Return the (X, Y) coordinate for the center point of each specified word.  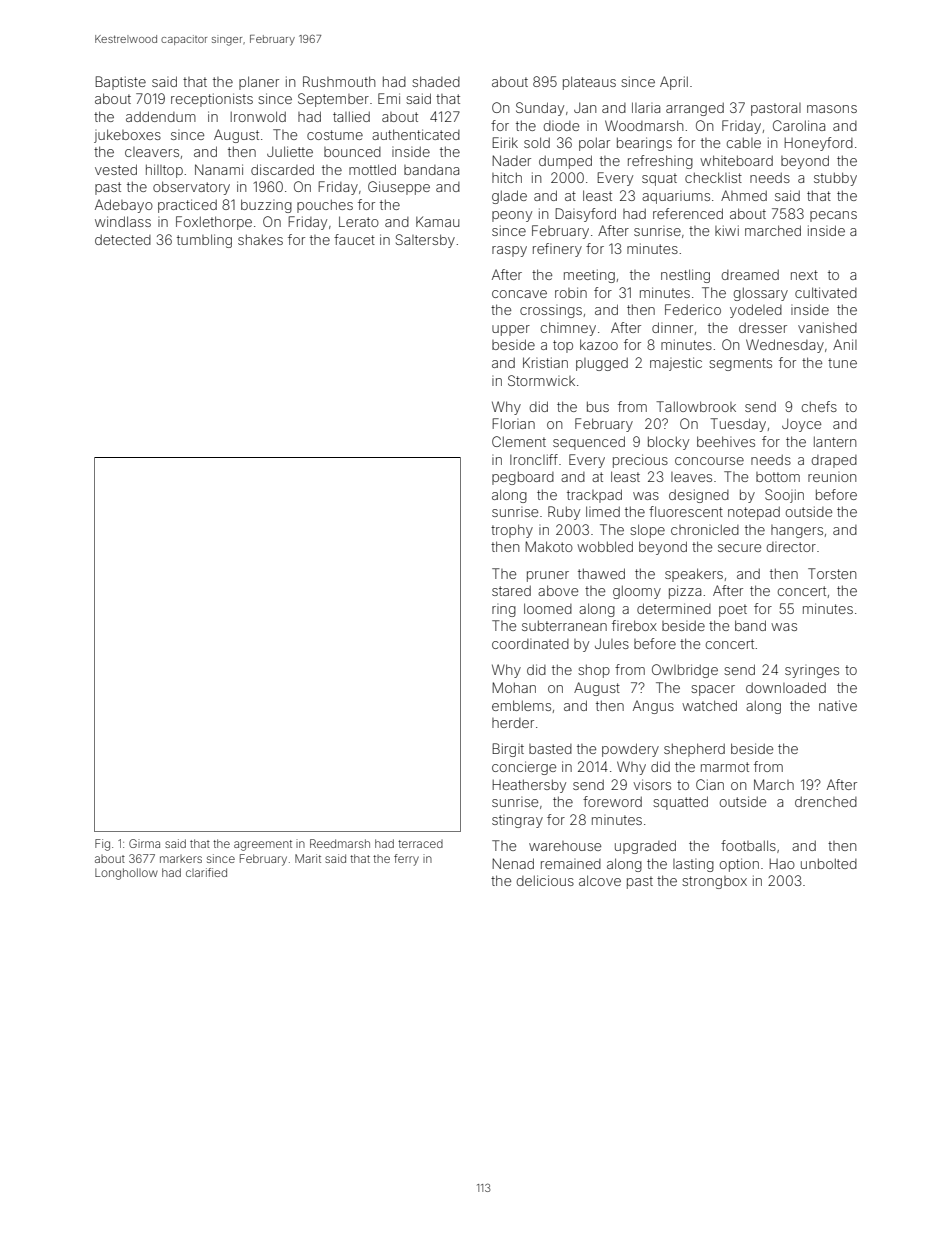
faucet (354, 239)
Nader (512, 160)
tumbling (204, 241)
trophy (512, 531)
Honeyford (819, 144)
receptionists (212, 100)
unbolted (829, 863)
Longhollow (126, 874)
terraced (420, 844)
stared (511, 590)
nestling (685, 276)
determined (674, 608)
